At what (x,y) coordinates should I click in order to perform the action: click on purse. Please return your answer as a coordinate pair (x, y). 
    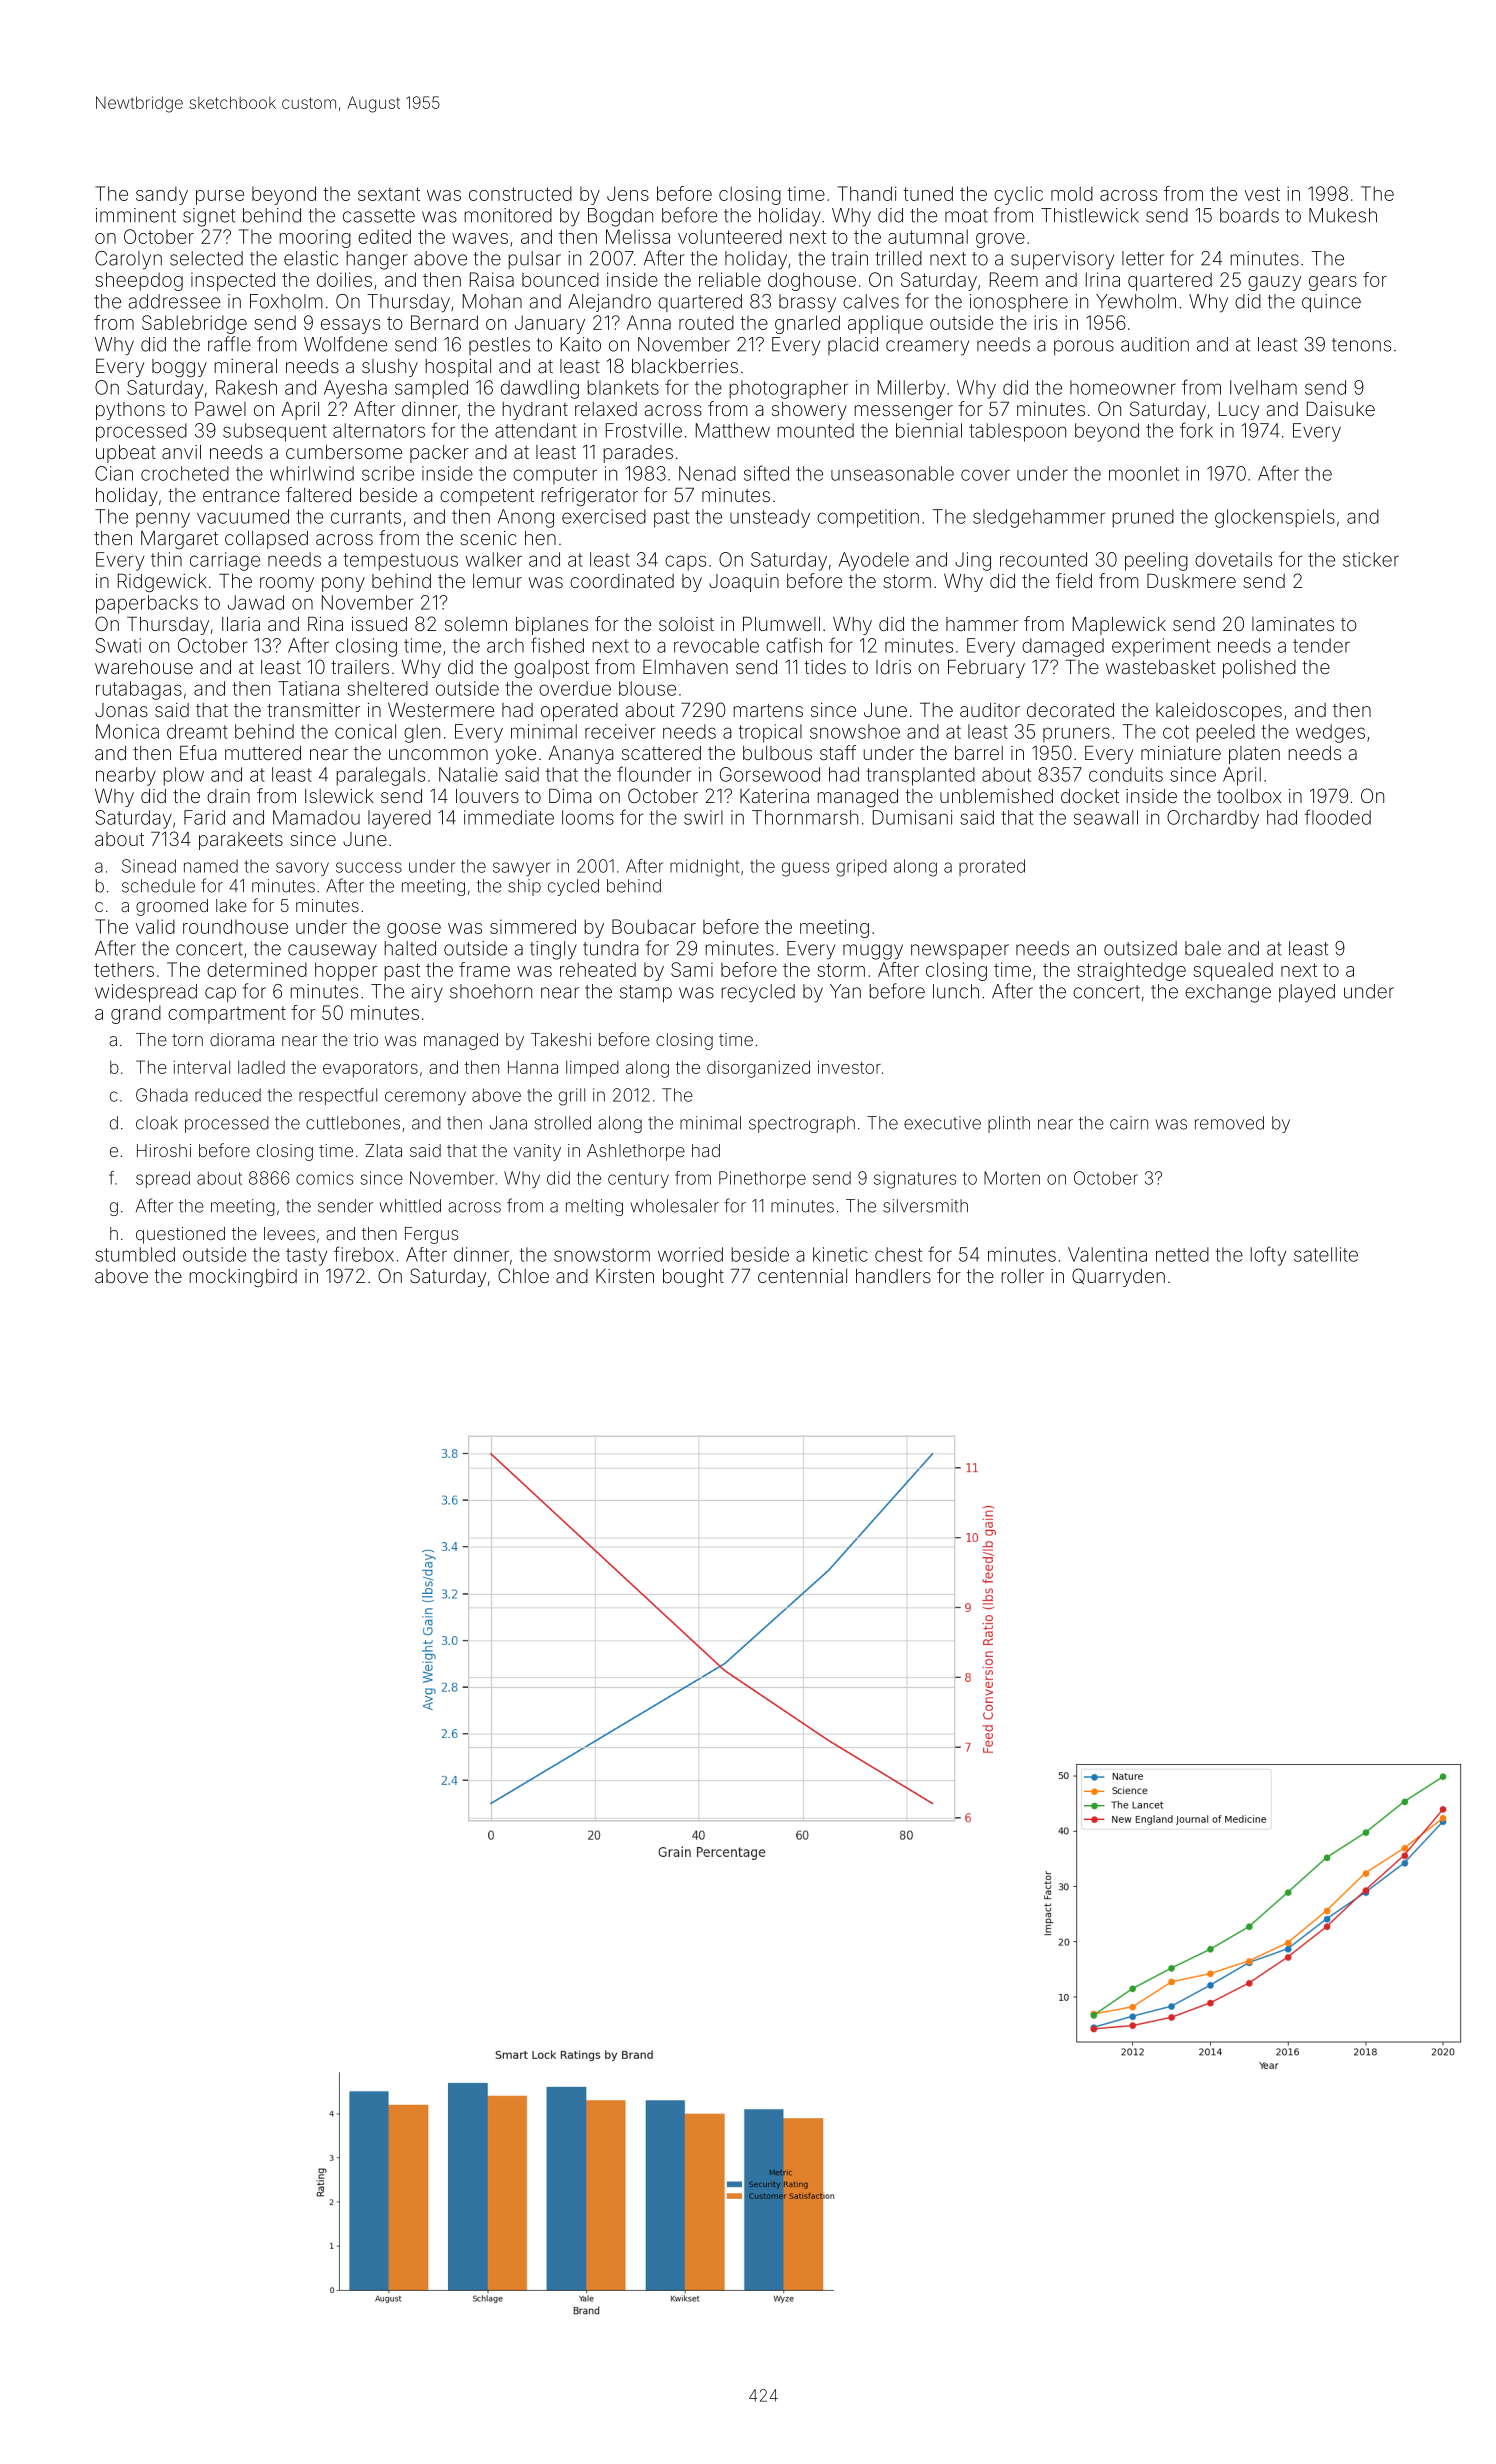
    Looking at the image, I should click on (220, 197).
